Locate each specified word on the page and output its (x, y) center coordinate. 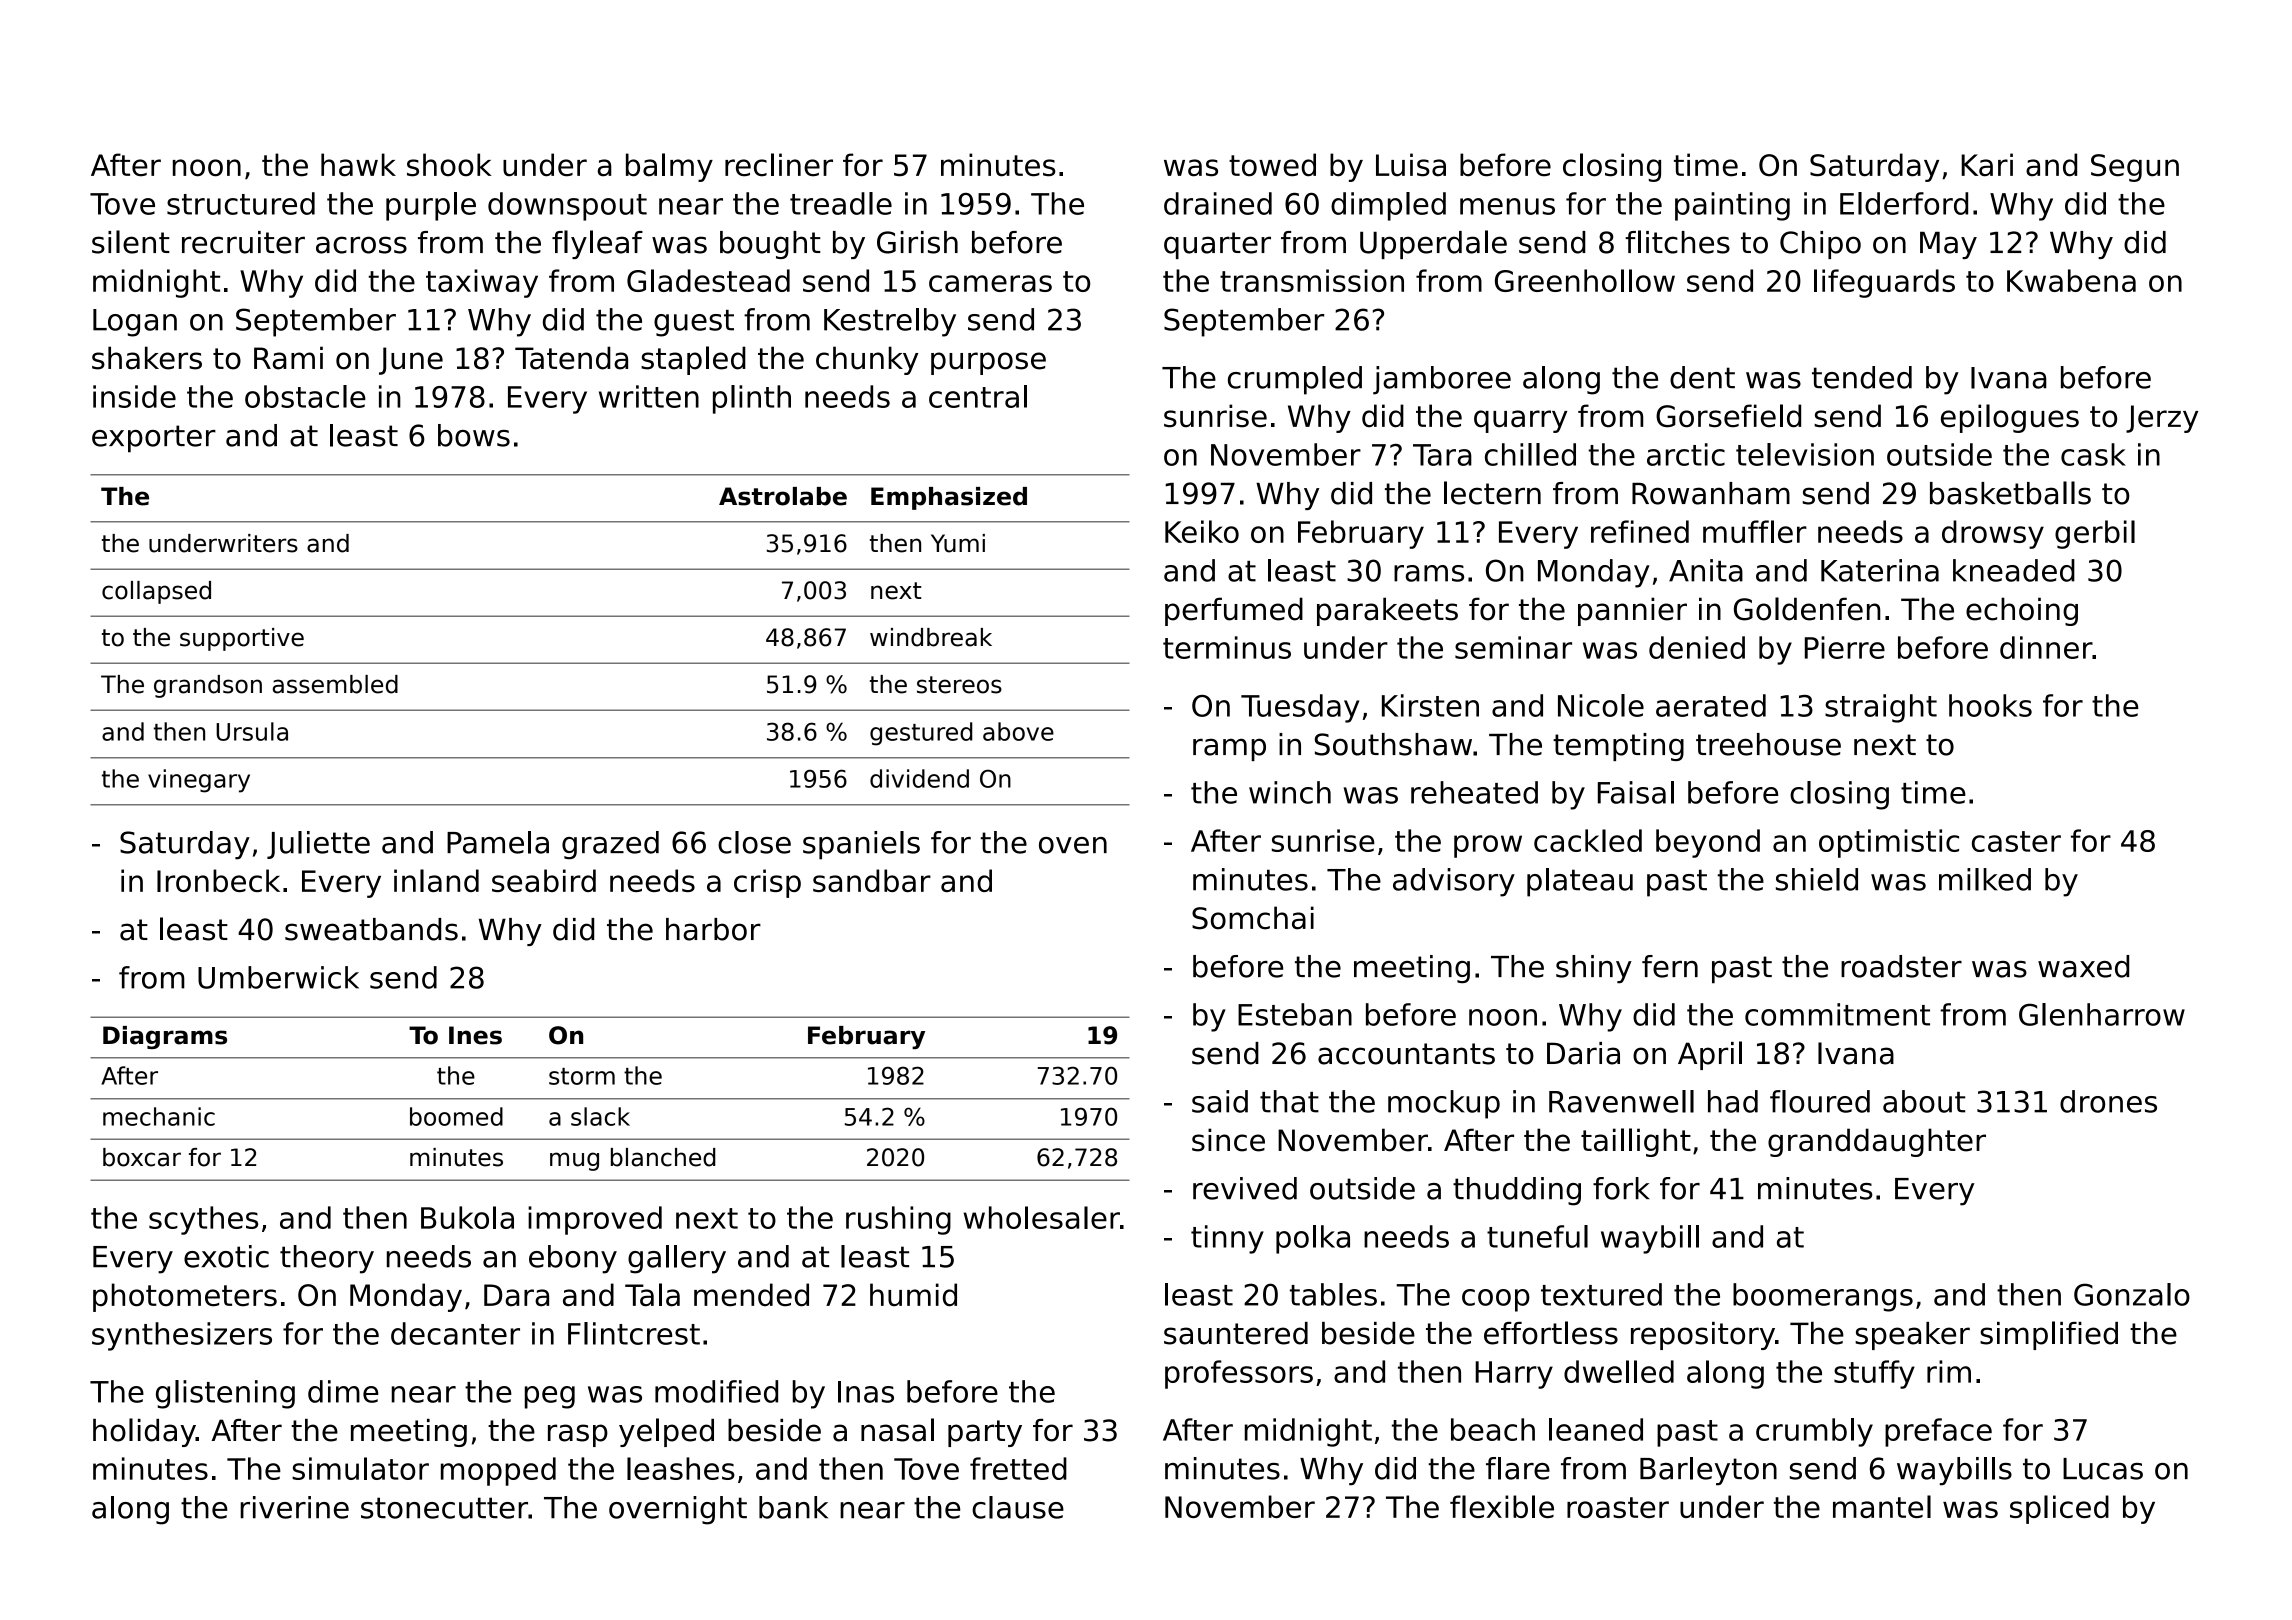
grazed (610, 845)
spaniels (861, 845)
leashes (681, 1468)
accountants (1406, 1054)
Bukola (467, 1217)
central (978, 396)
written (649, 396)
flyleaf (597, 244)
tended (1862, 377)
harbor (713, 929)
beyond (1708, 843)
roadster (1901, 966)
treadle (841, 203)
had (1733, 1101)
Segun (2135, 168)
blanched (663, 1157)
